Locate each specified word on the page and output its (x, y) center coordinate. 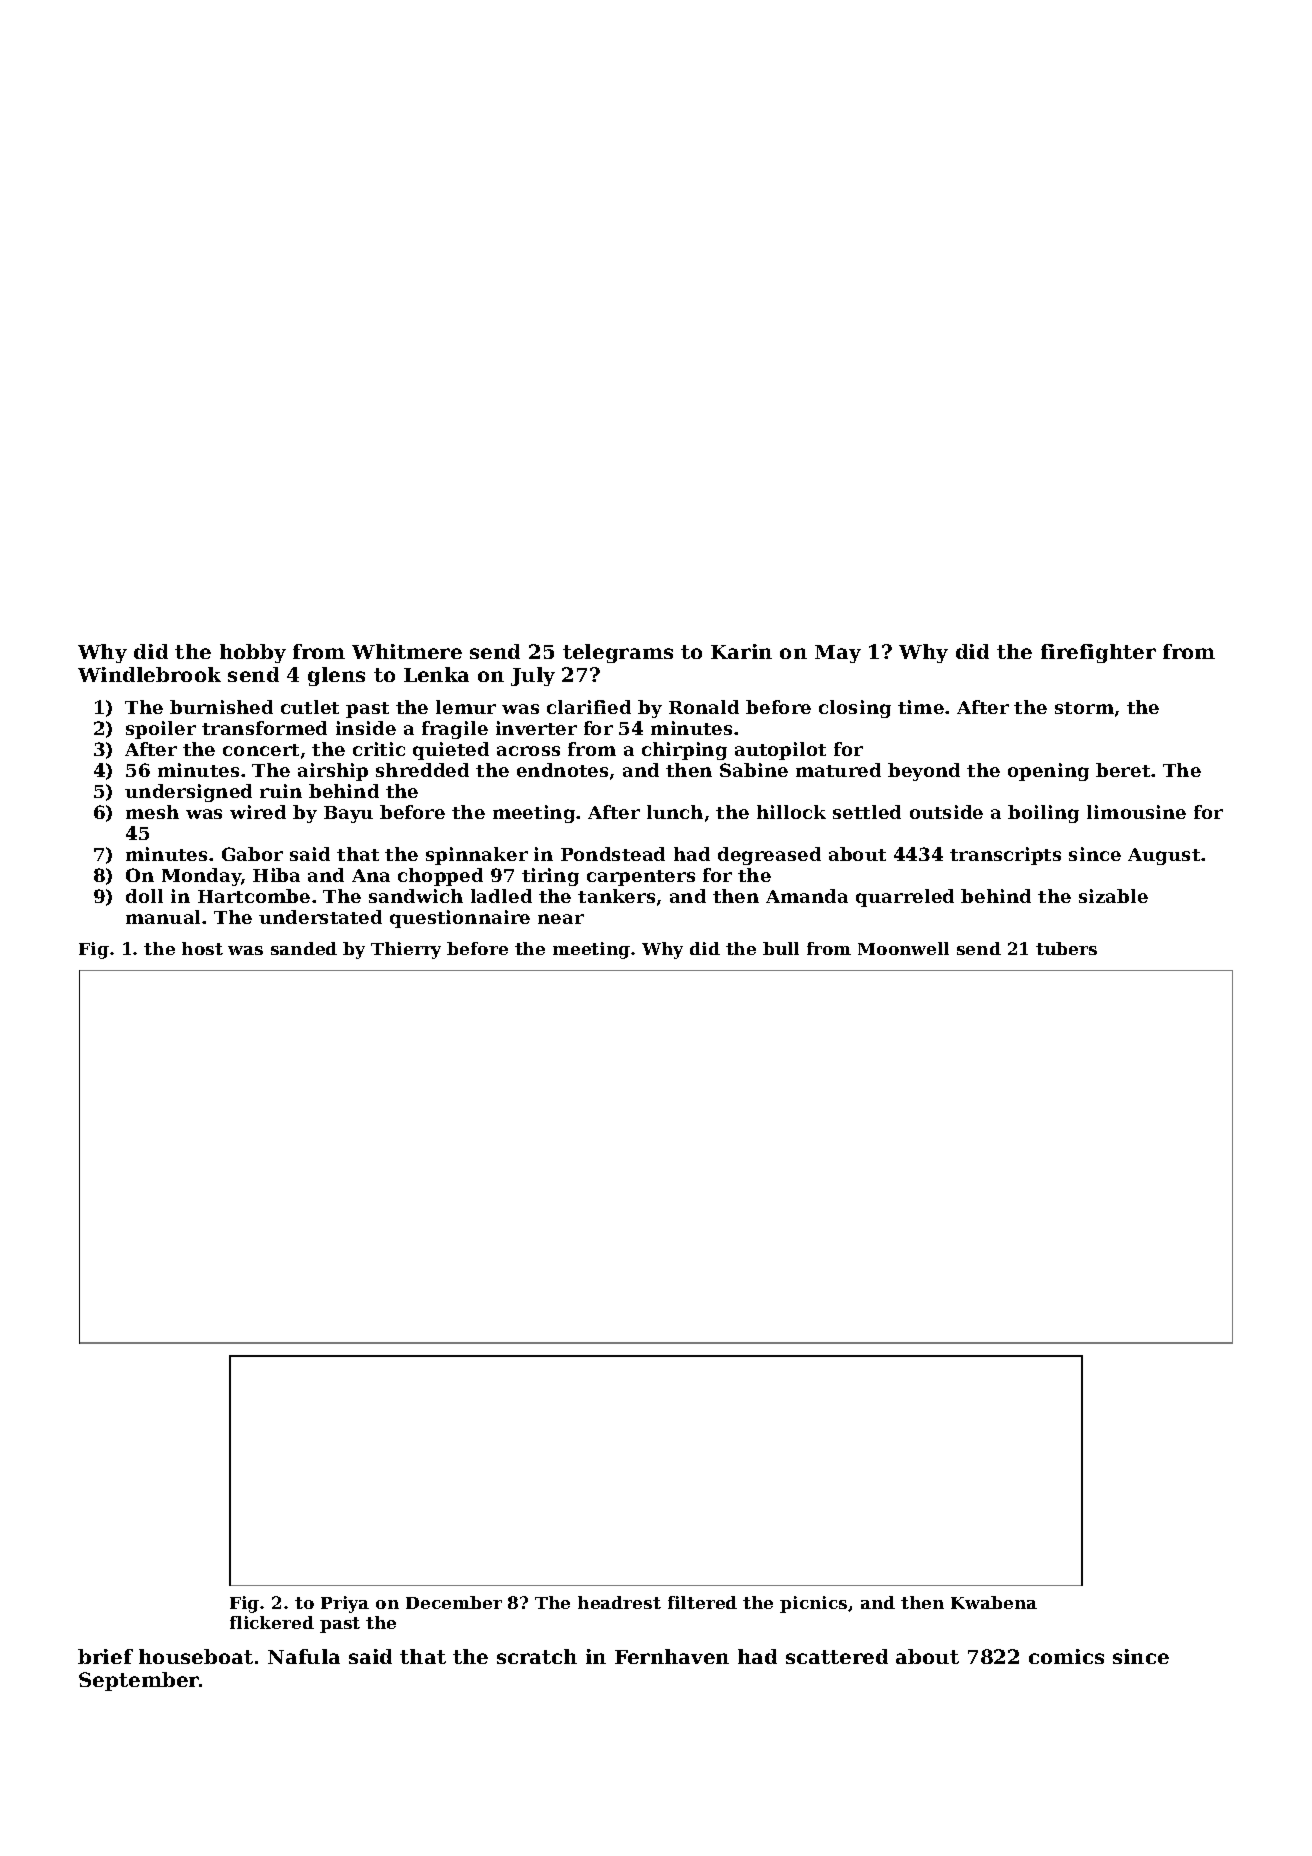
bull (781, 948)
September (139, 1681)
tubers (1066, 948)
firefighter (1098, 653)
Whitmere (407, 651)
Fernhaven (672, 1656)
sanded (304, 948)
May (838, 654)
